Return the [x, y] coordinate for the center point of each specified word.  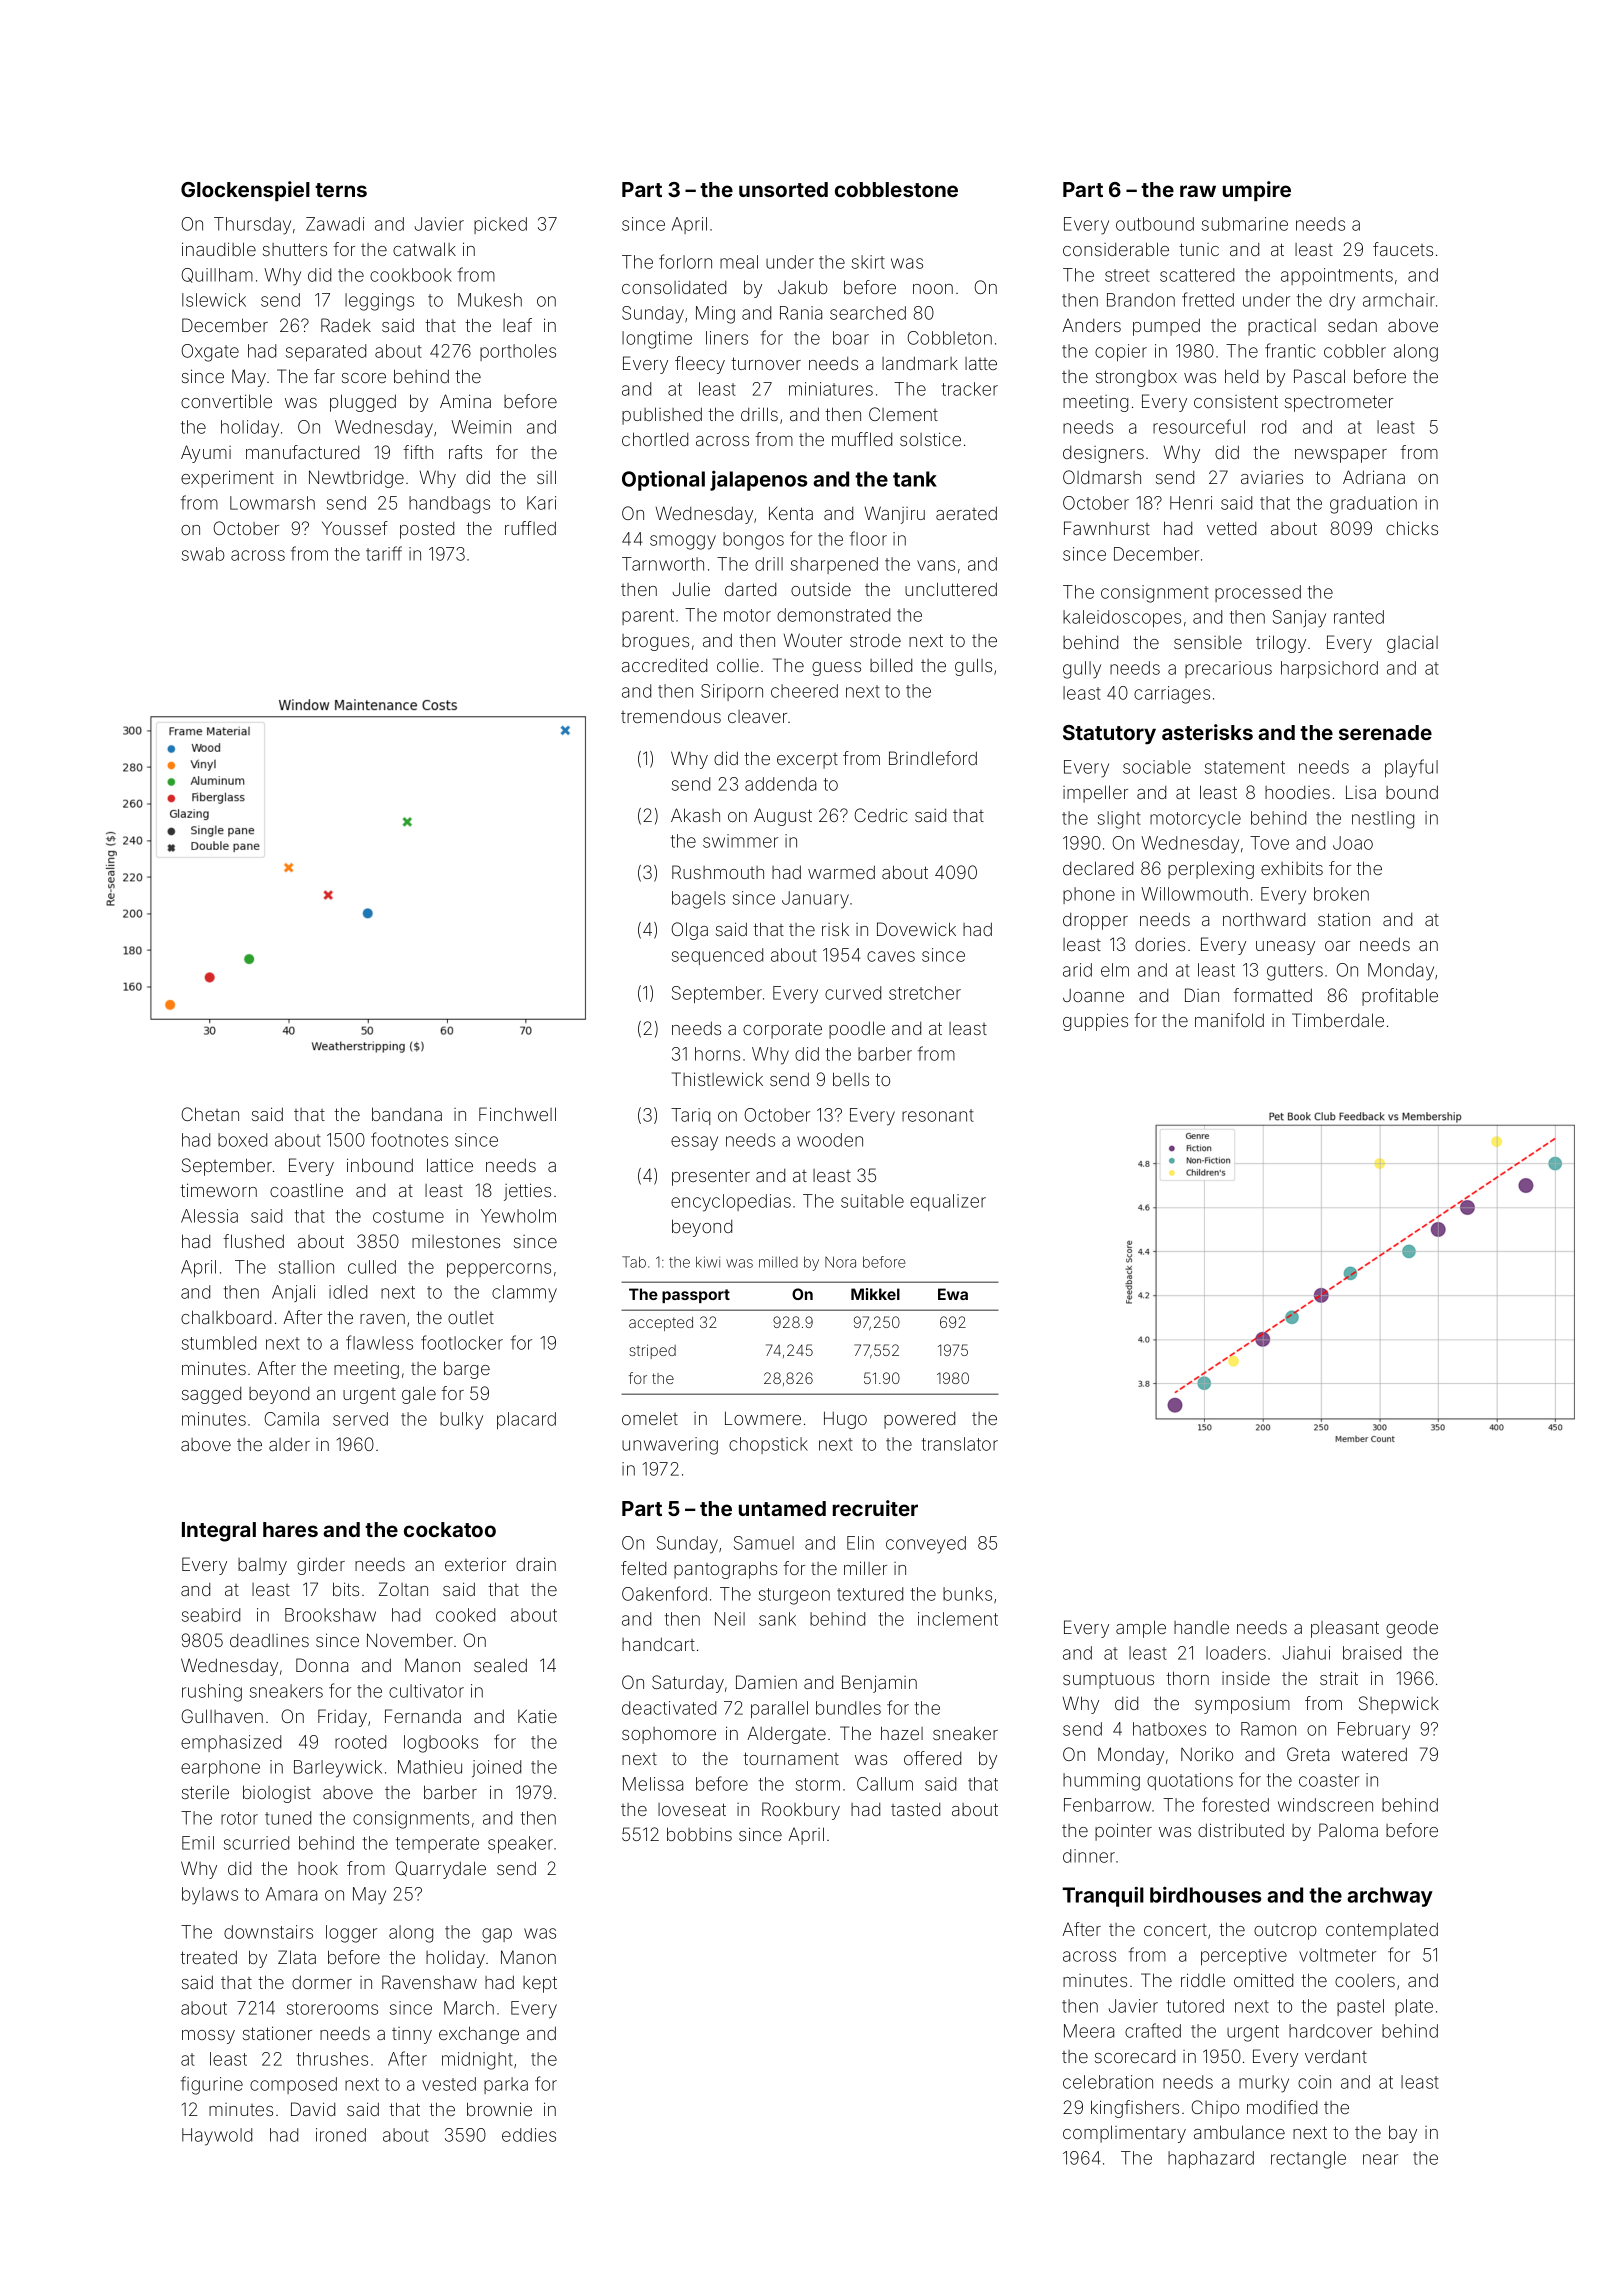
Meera [1089, 2031]
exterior [475, 1564]
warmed [841, 872]
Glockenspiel [245, 191]
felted [643, 1568]
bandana [407, 1114]
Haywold [217, 2137]
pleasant [1345, 1629]
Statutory [1109, 735]
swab [203, 554]
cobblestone [896, 189]
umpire [1257, 191]
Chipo [1215, 2109]
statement [1245, 767]
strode [875, 640]
